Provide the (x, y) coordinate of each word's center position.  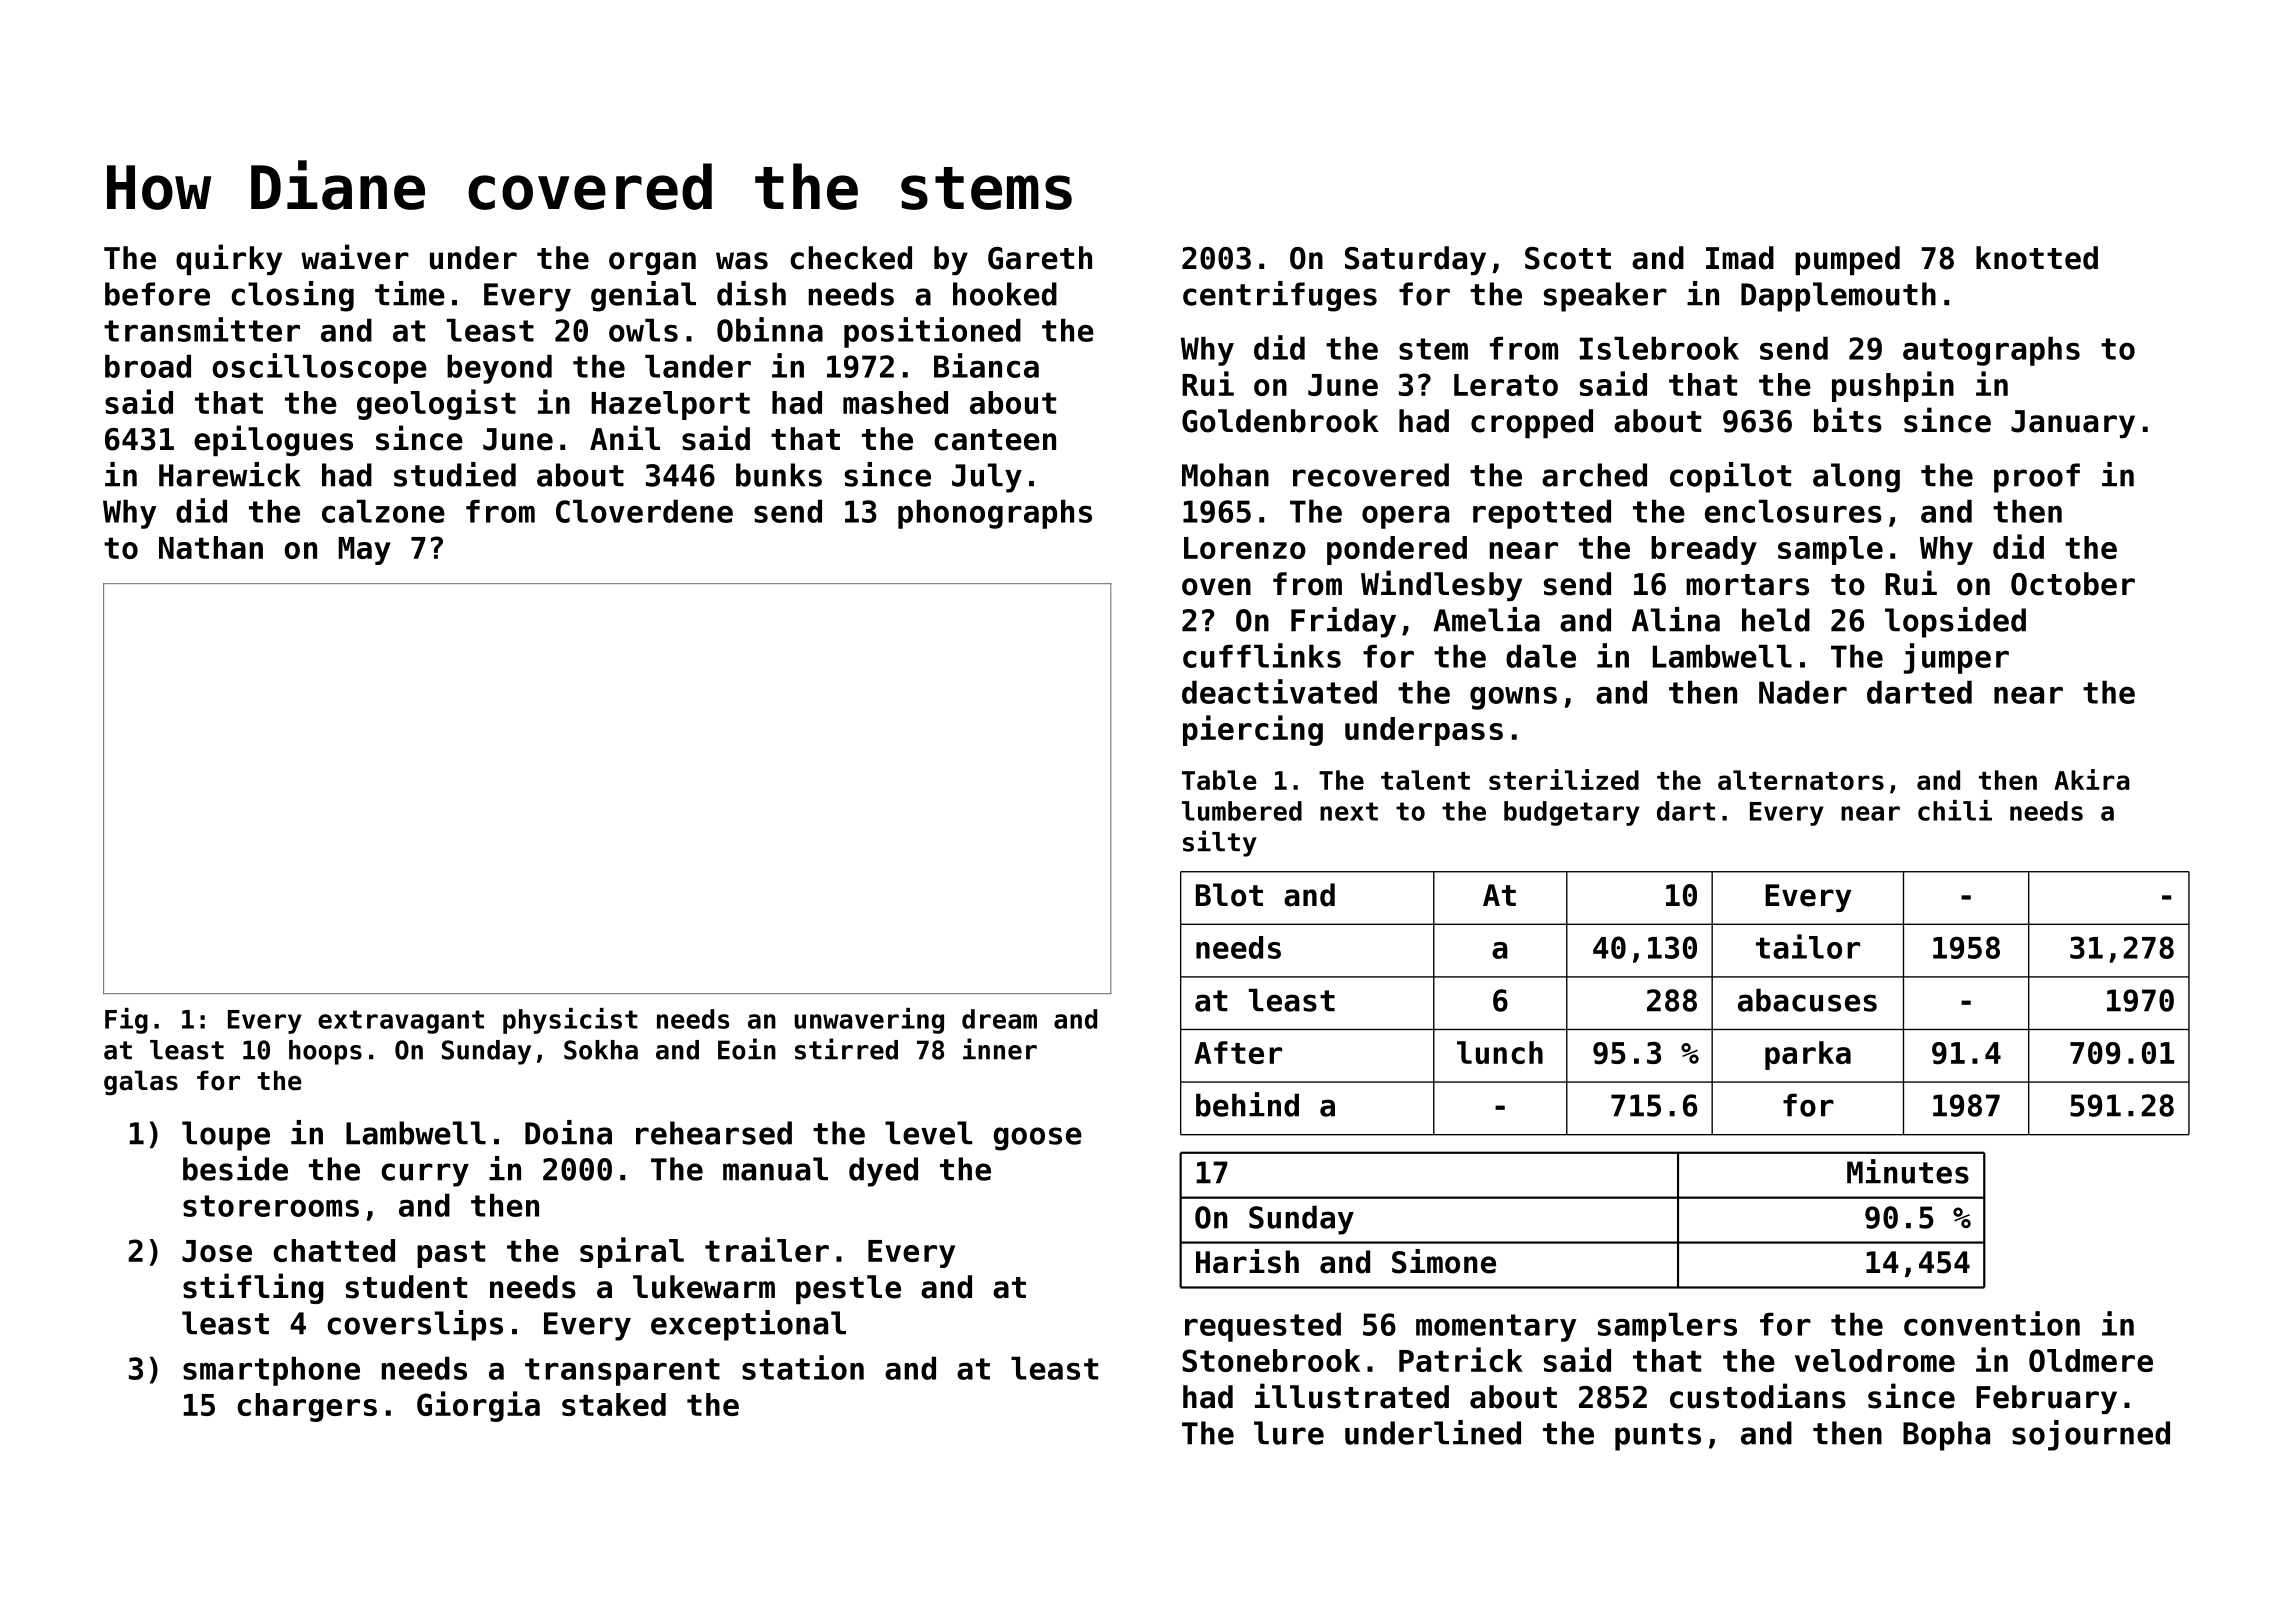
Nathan (211, 547)
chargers (307, 1407)
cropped (1532, 423)
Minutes (1908, 1171)
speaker (1605, 297)
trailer (767, 1249)
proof (2037, 478)
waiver (355, 257)
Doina (568, 1132)
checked (851, 258)
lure (1289, 1433)
